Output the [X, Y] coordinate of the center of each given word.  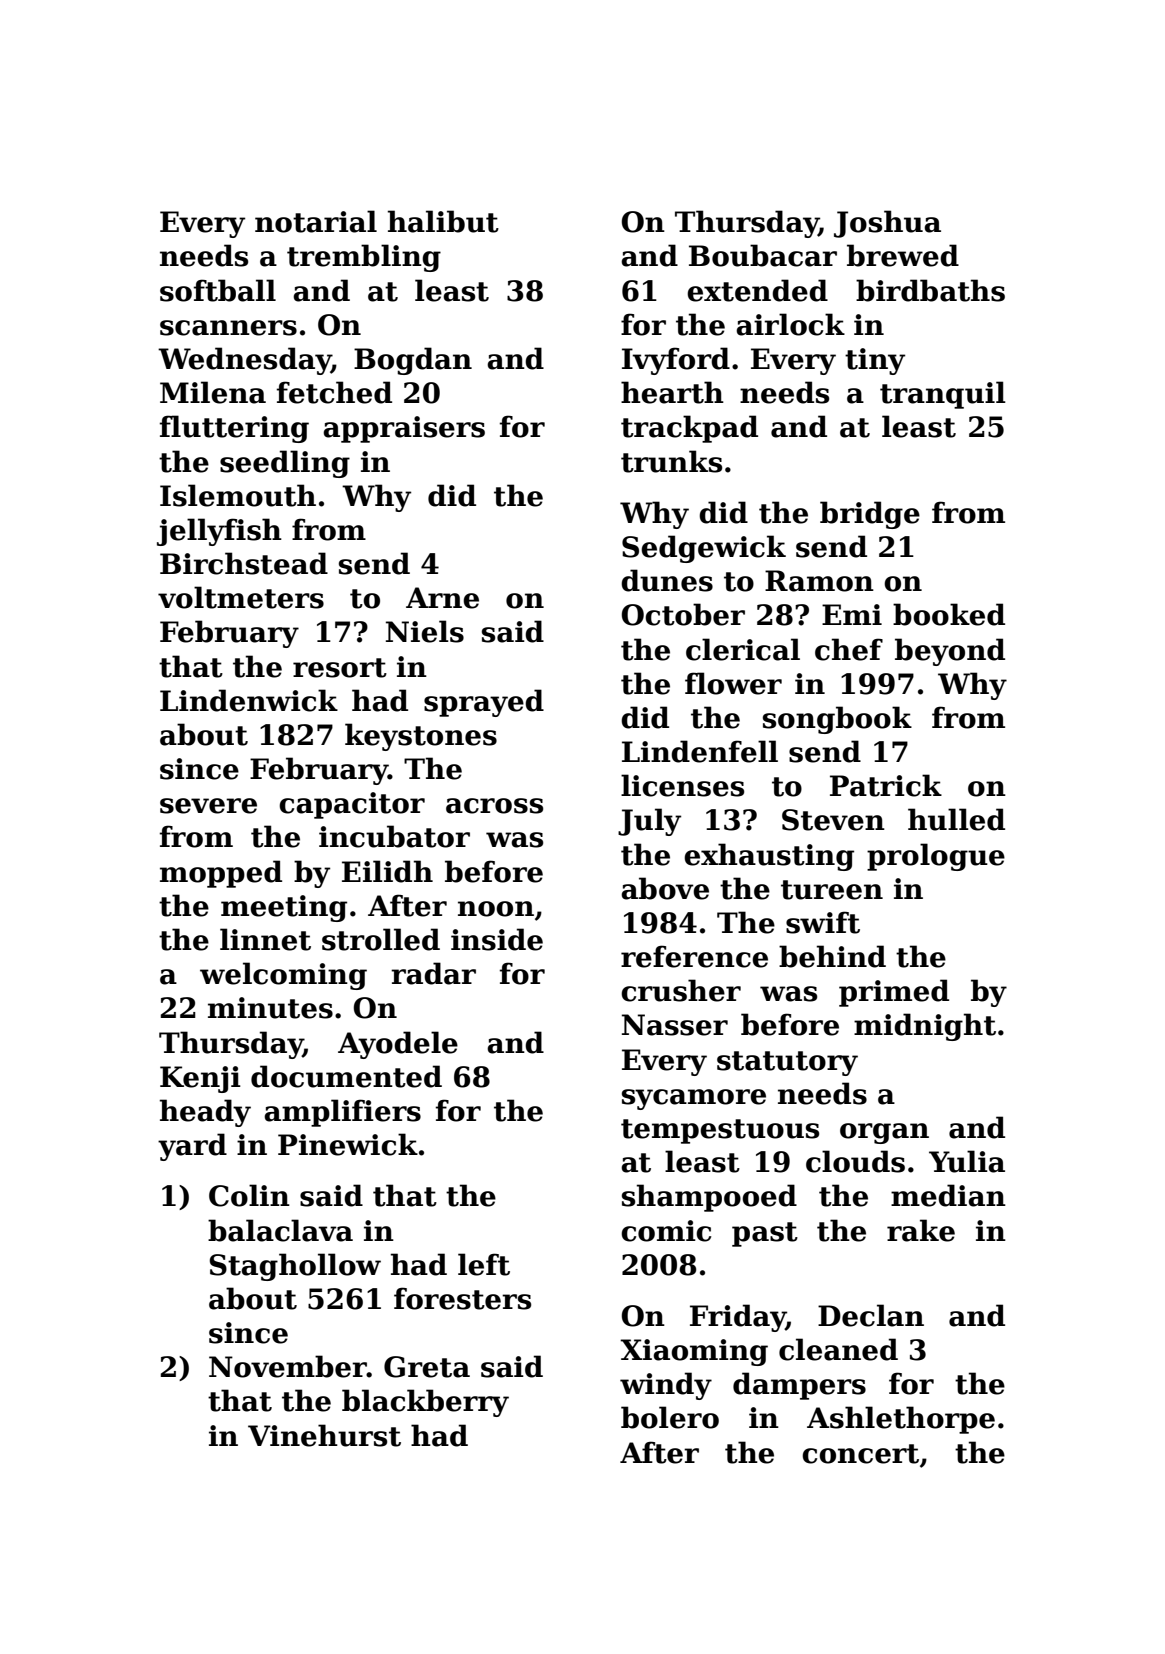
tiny [875, 361]
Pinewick [348, 1144]
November [288, 1366]
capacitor [352, 805]
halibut [443, 221]
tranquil [943, 395]
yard [192, 1147]
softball [218, 290]
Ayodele [398, 1045]
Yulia [967, 1161]
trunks [671, 461]
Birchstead [244, 563]
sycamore [694, 1099]
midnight [925, 1027]
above [665, 888]
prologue [936, 857]
